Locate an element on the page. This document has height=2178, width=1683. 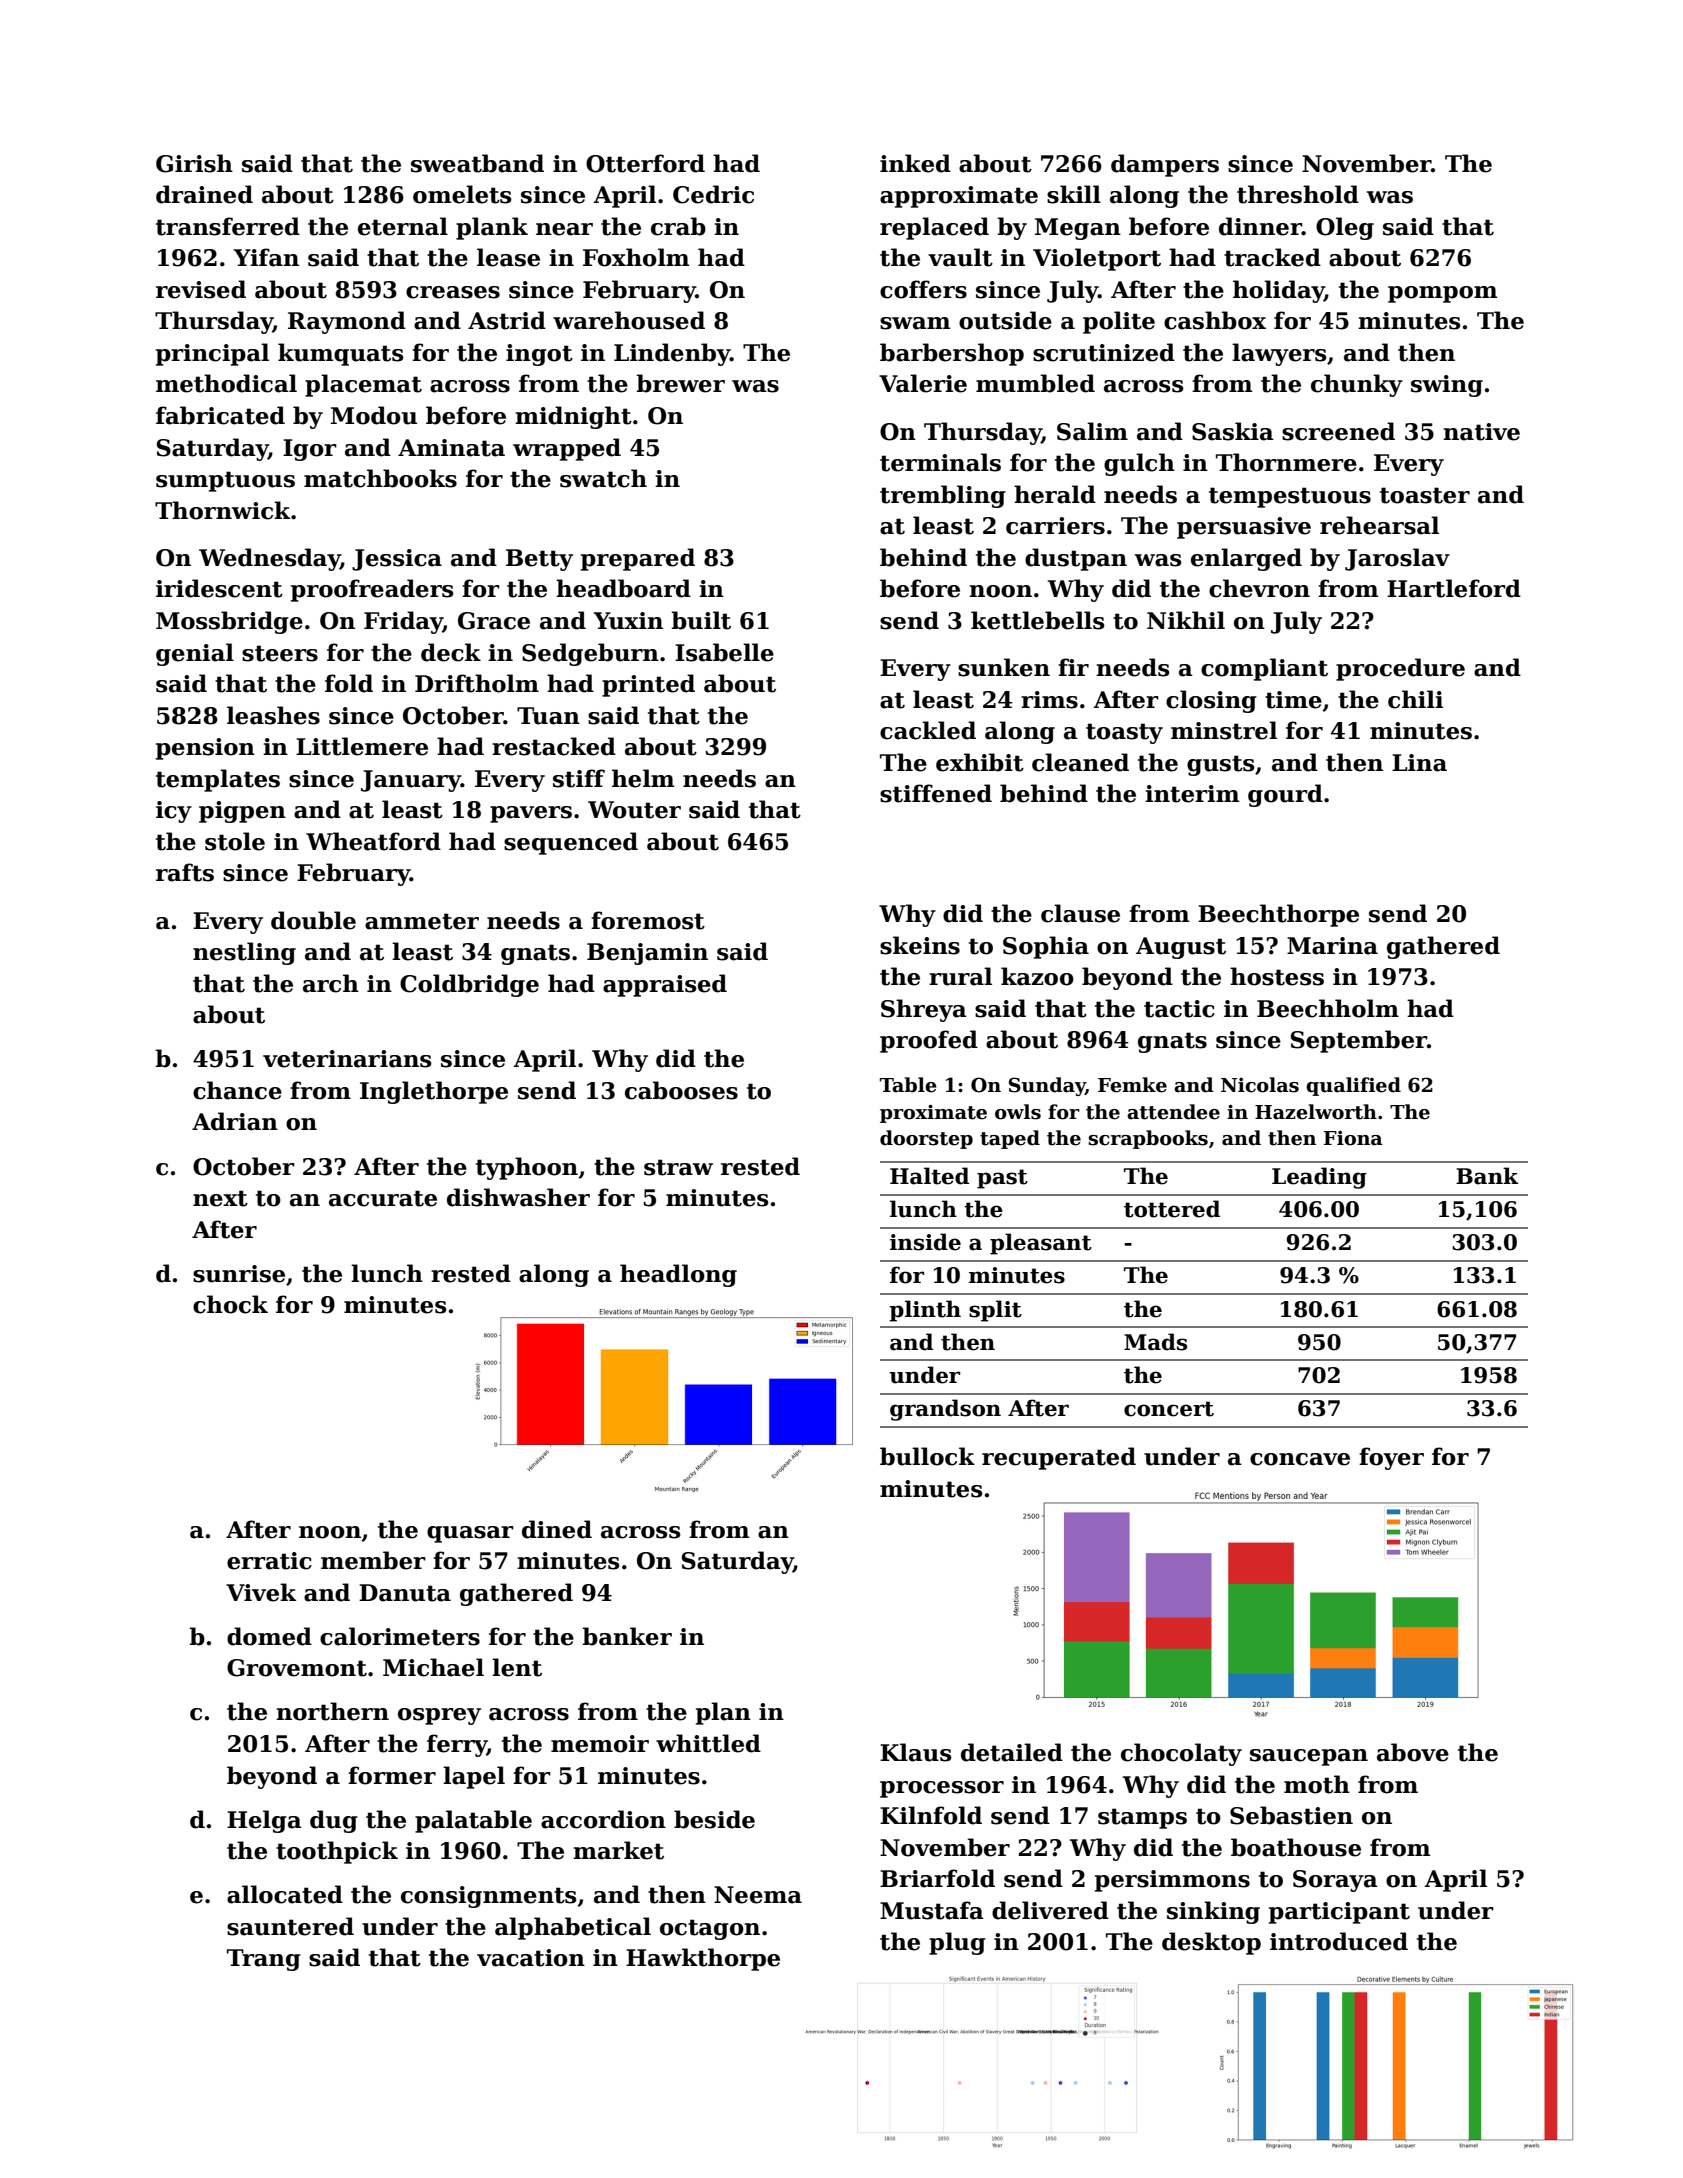
Otterford is located at coordinates (645, 163).
